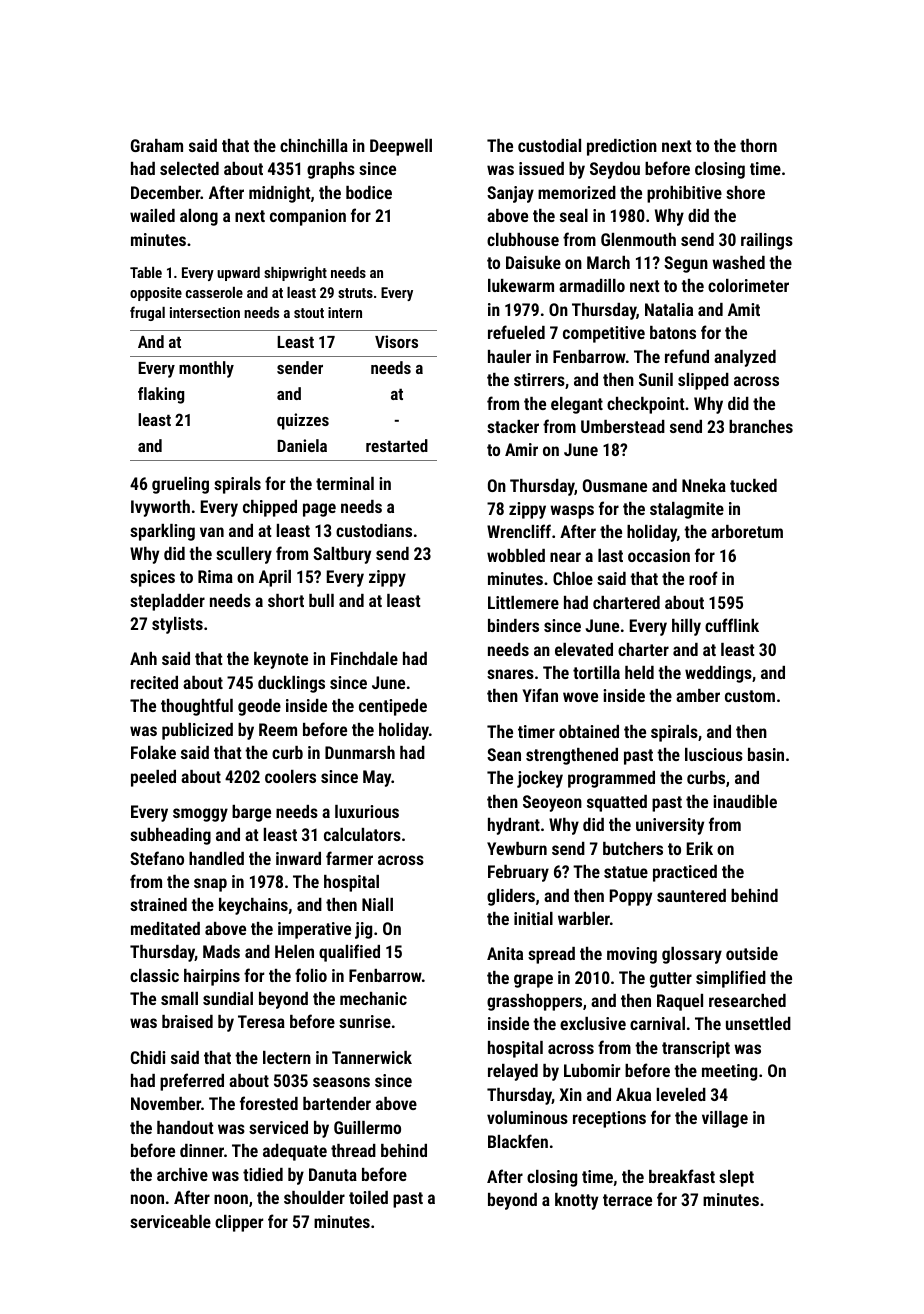 The image size is (924, 1314). I want to click on Deepwell, so click(401, 147).
